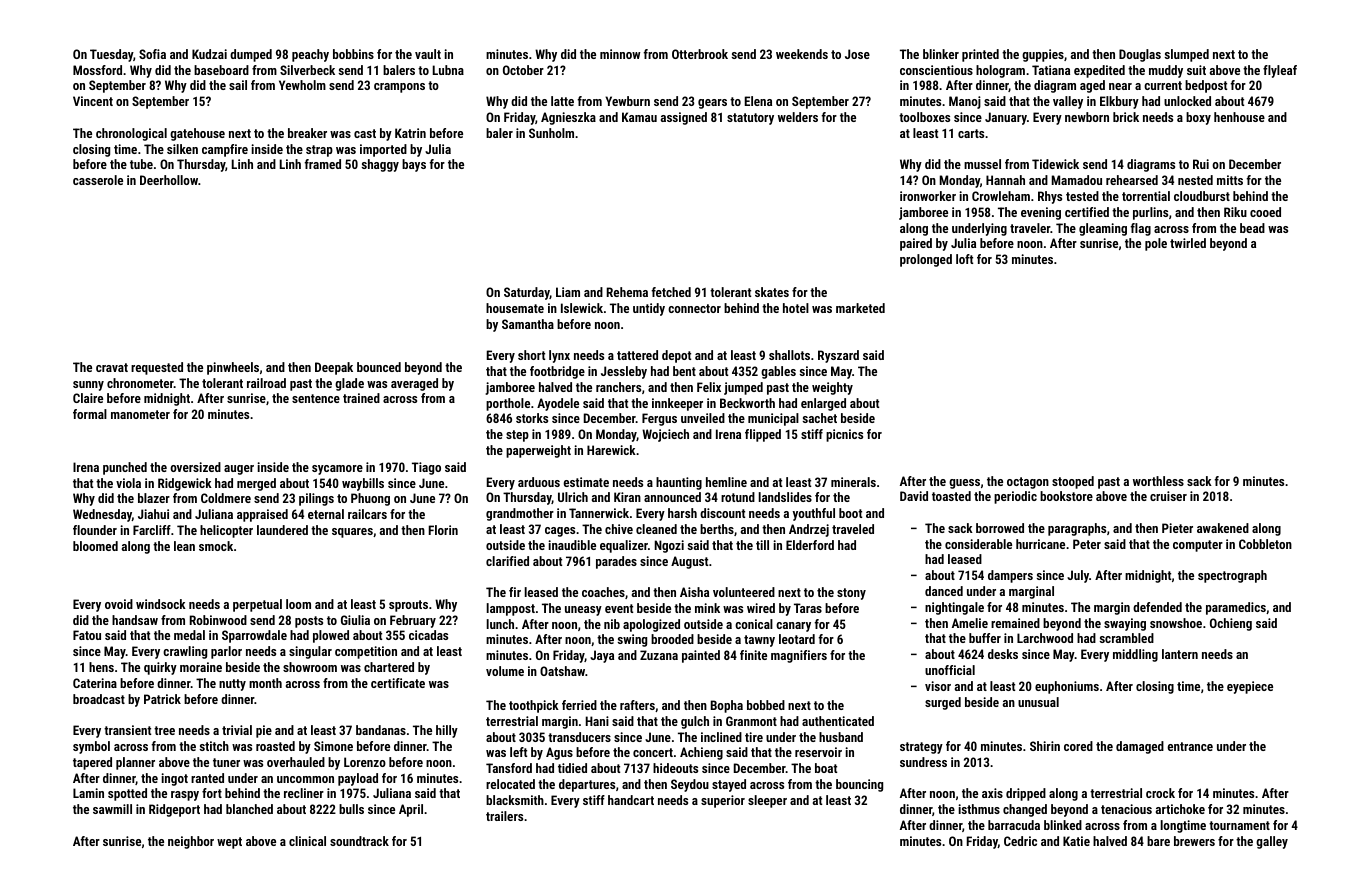  Describe the element at coordinates (579, 737) in the screenshot. I see `transducers` at that location.
